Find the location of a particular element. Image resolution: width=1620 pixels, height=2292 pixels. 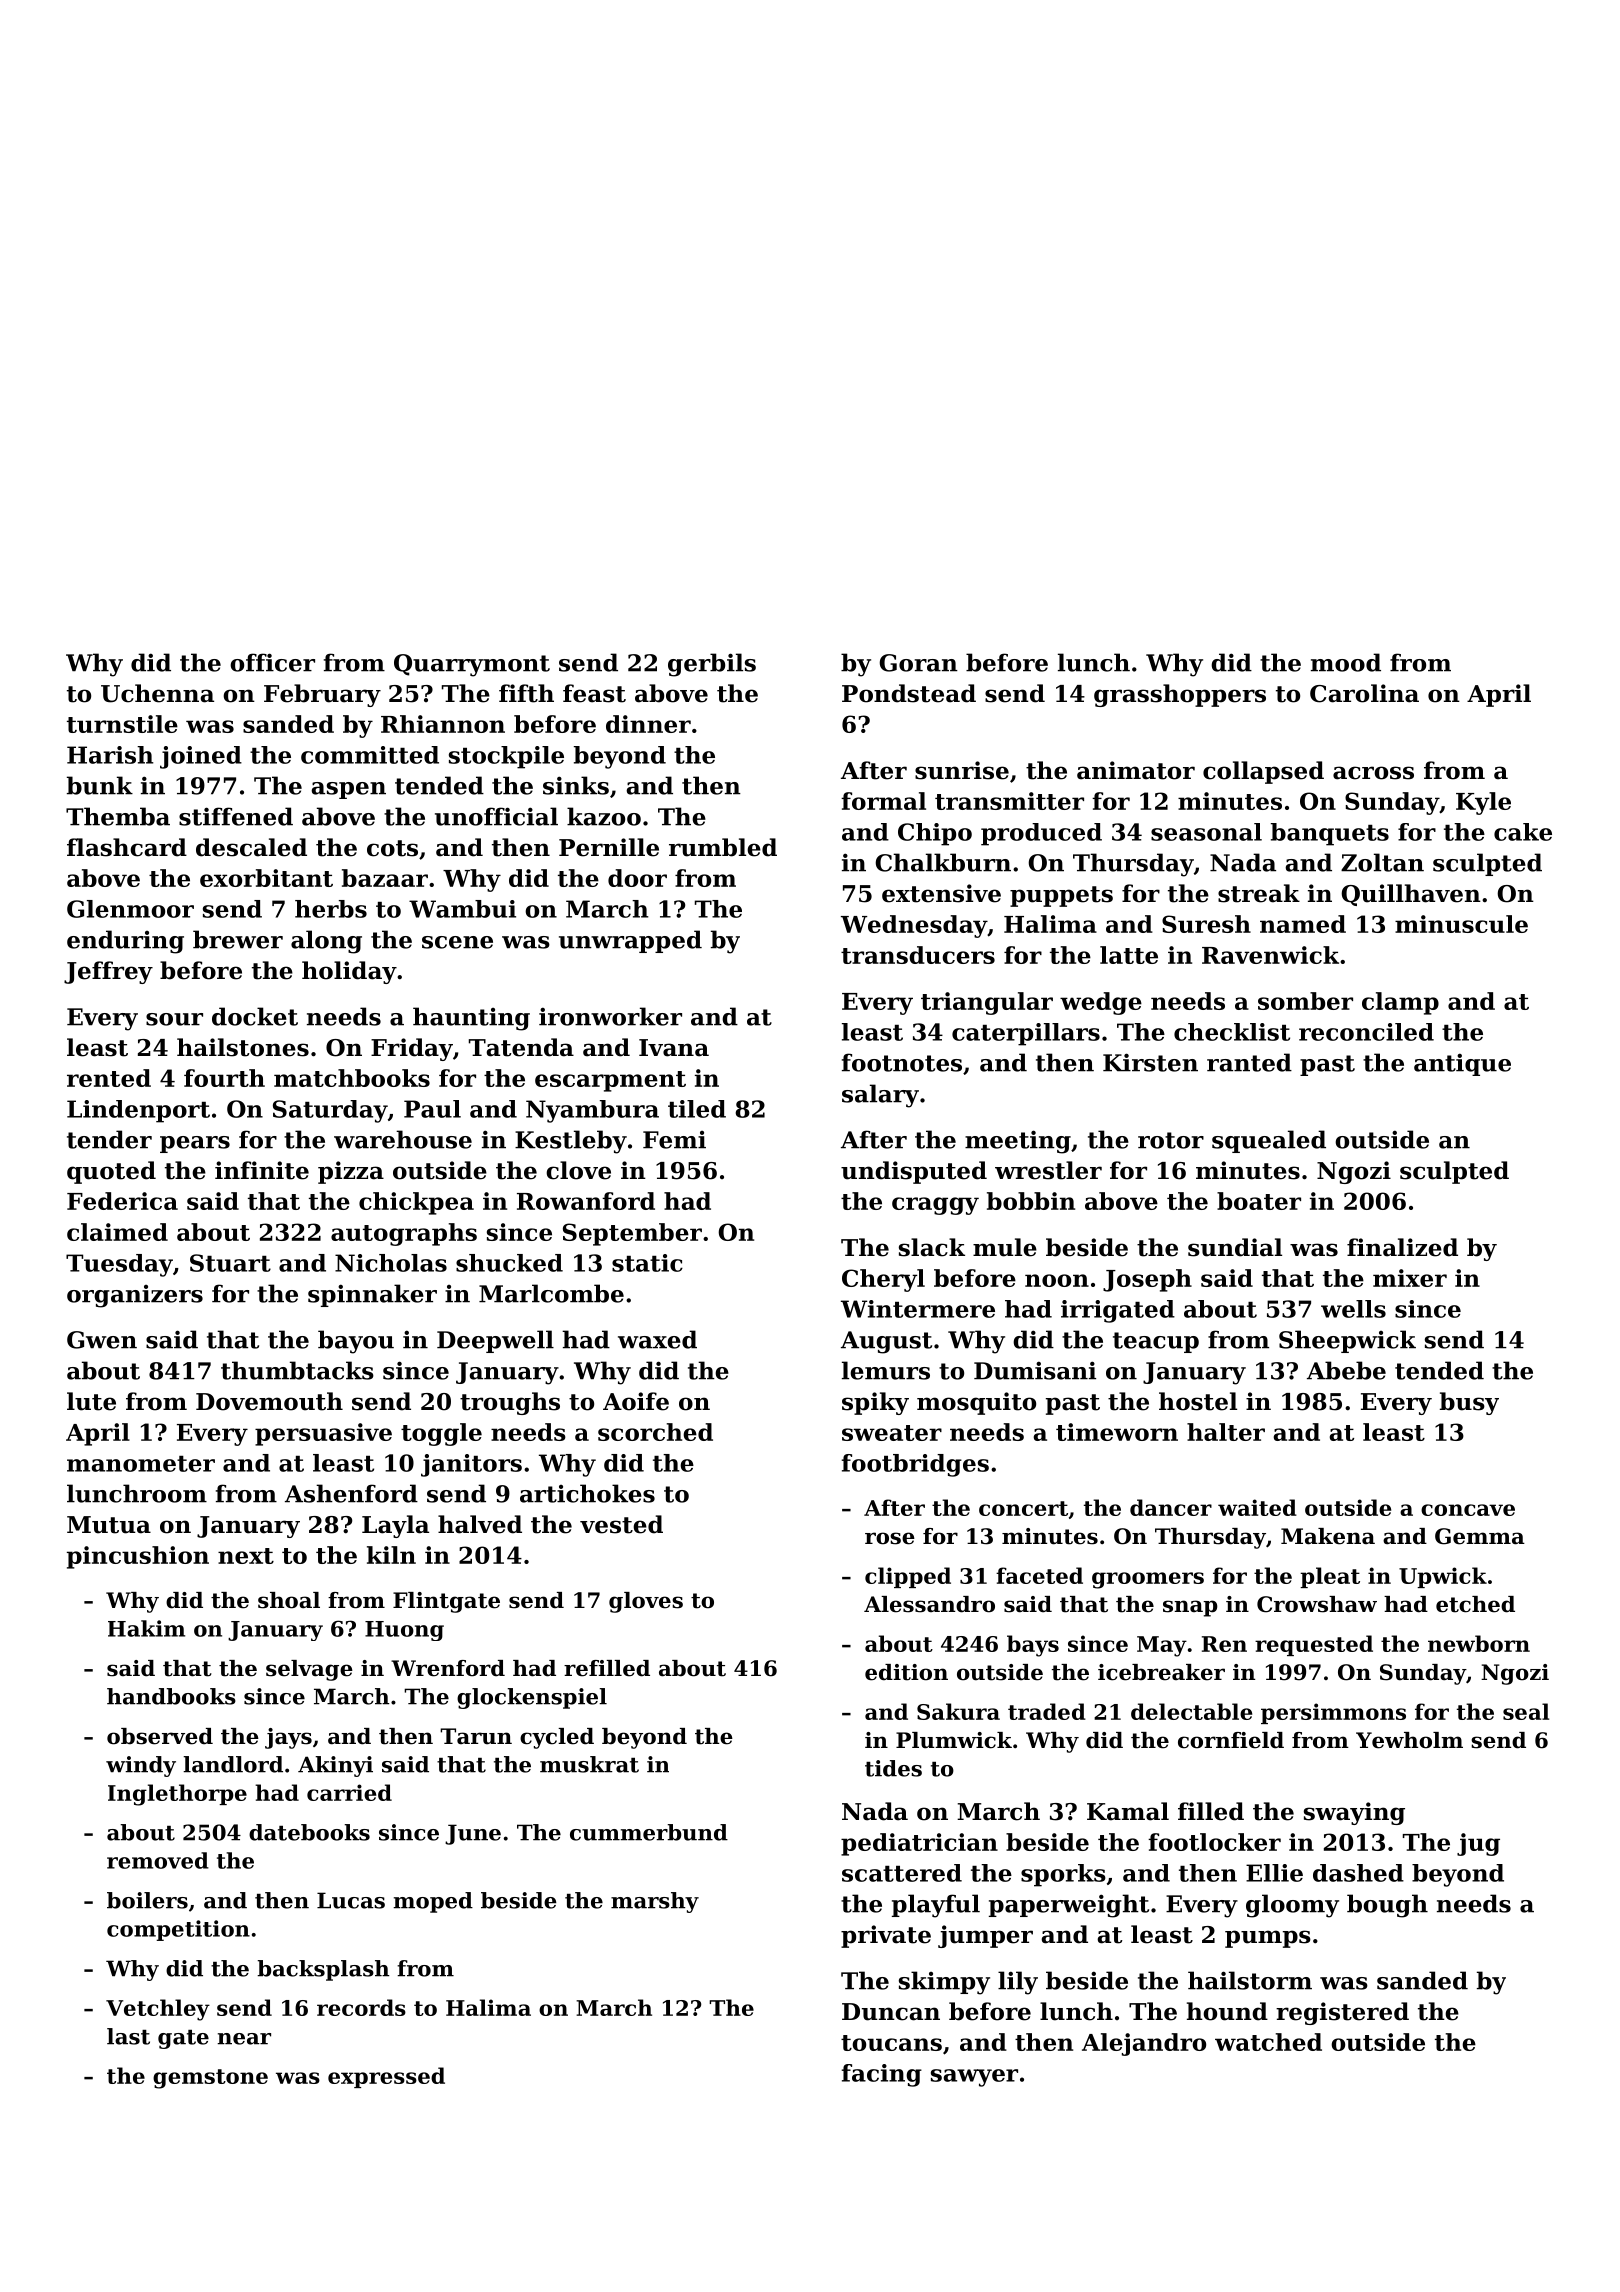

rose is located at coordinates (890, 1538).
